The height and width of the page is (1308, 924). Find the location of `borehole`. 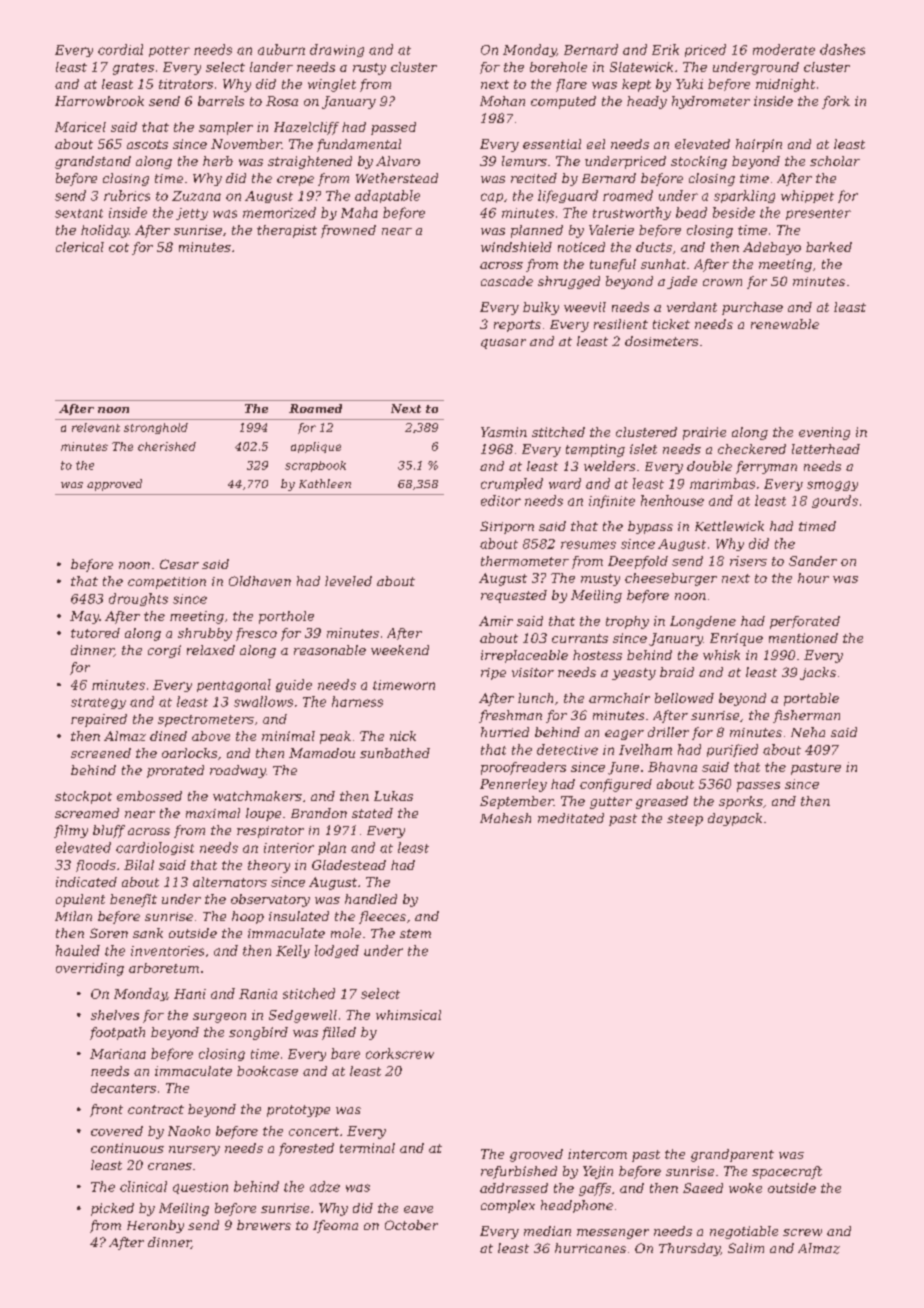

borehole is located at coordinates (558, 67).
